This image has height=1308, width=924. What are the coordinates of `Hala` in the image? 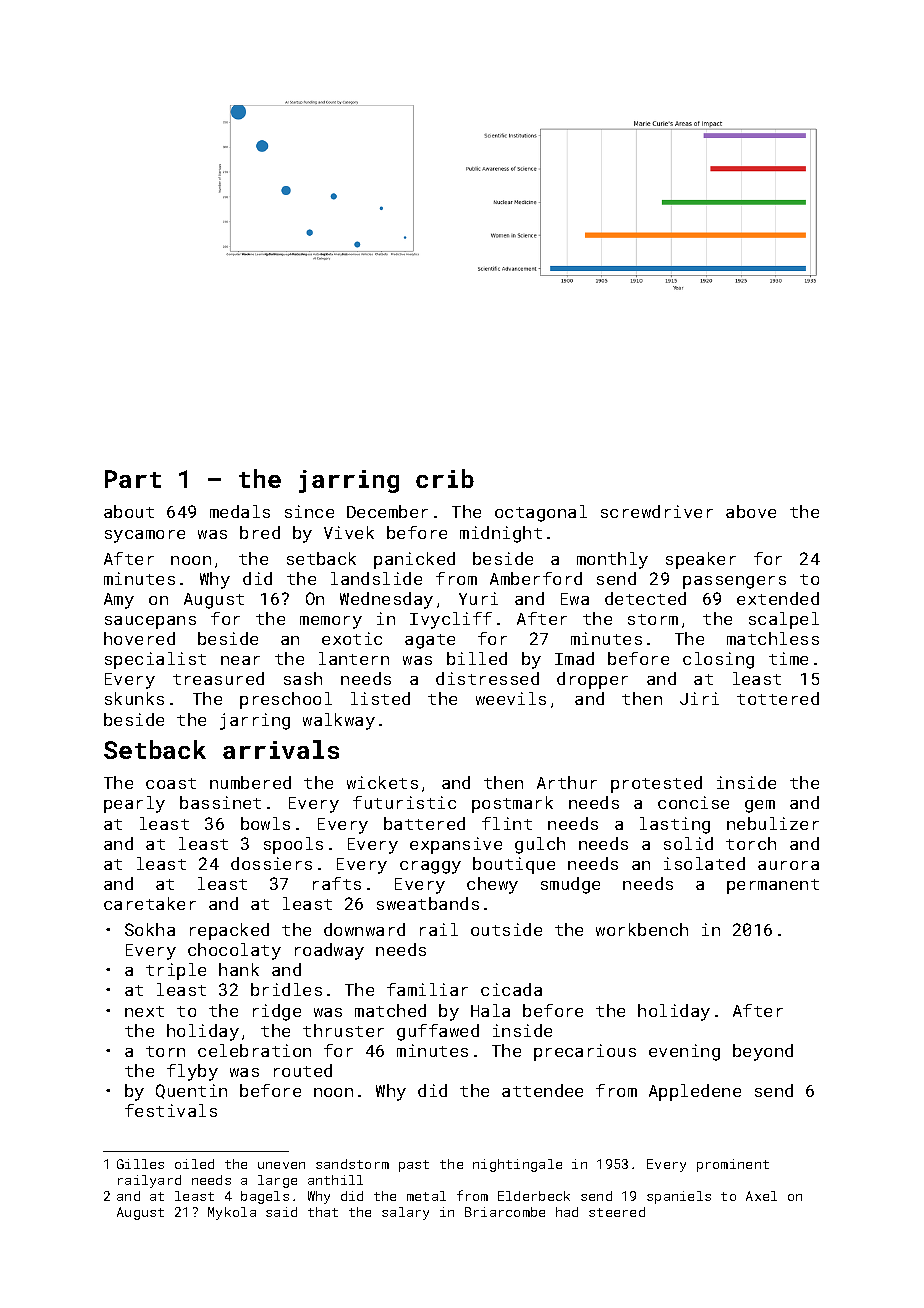 It's located at (490, 1010).
